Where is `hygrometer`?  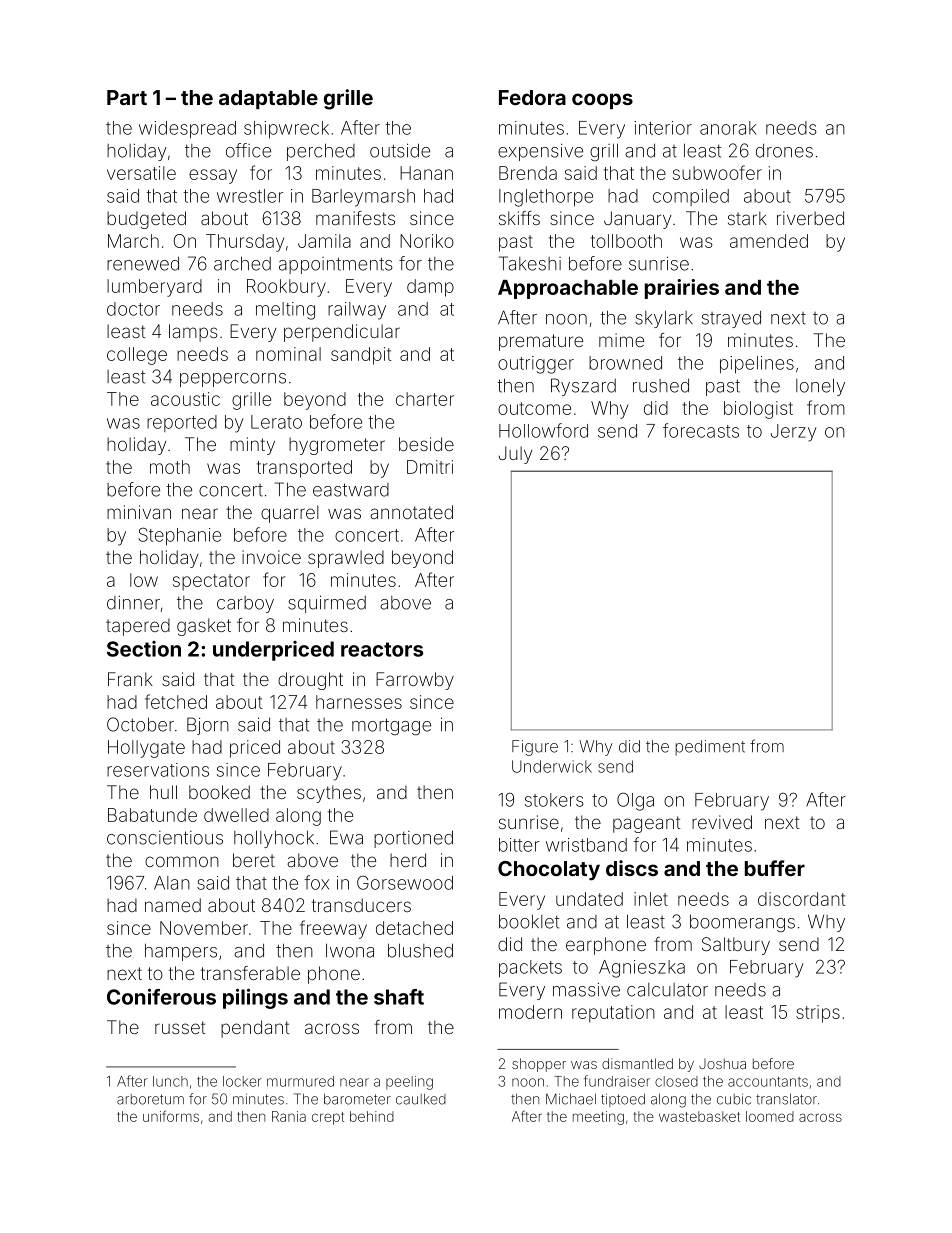 hygrometer is located at coordinates (337, 446).
